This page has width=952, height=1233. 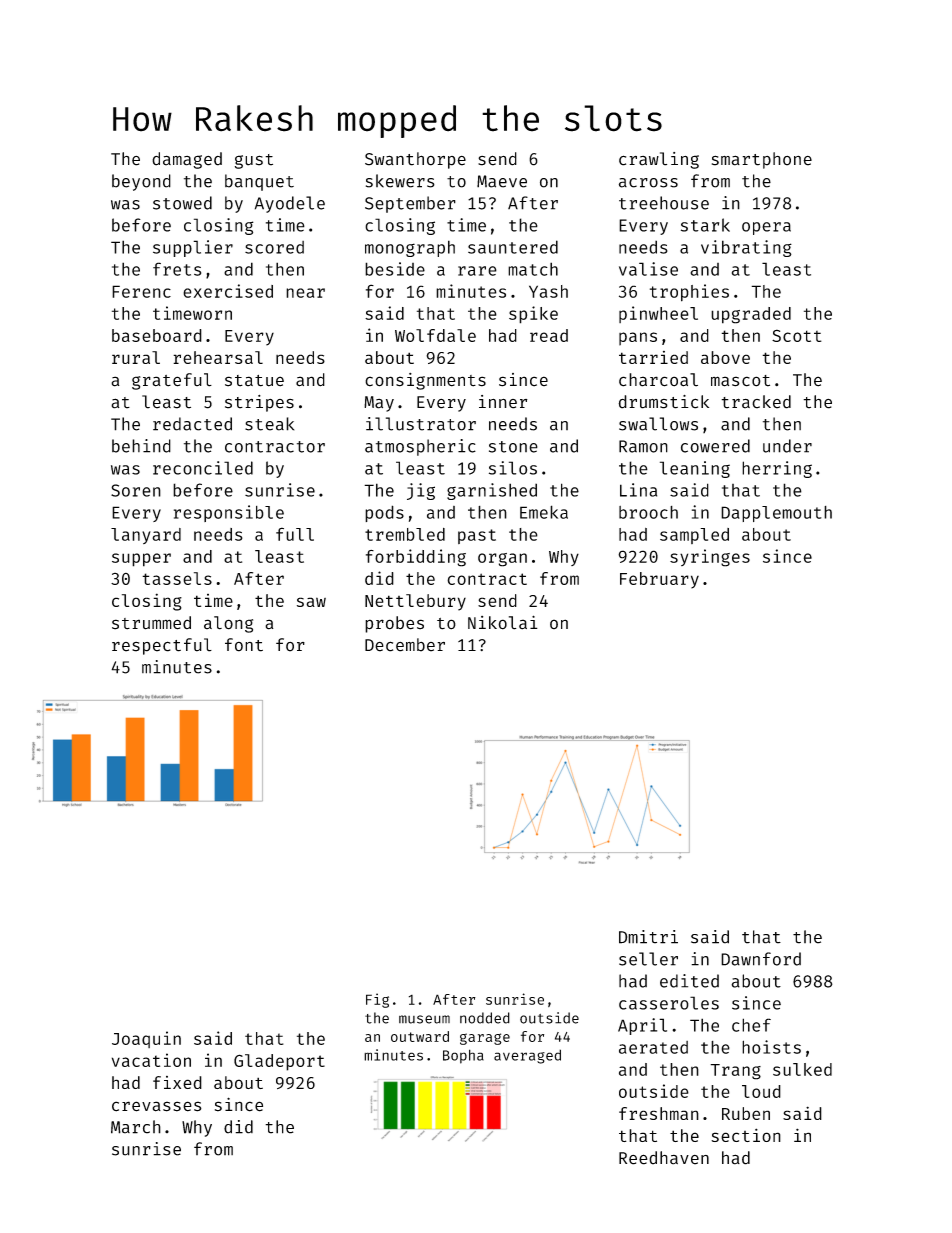 What do you see at coordinates (643, 446) in the page?
I see `Ramon` at bounding box center [643, 446].
